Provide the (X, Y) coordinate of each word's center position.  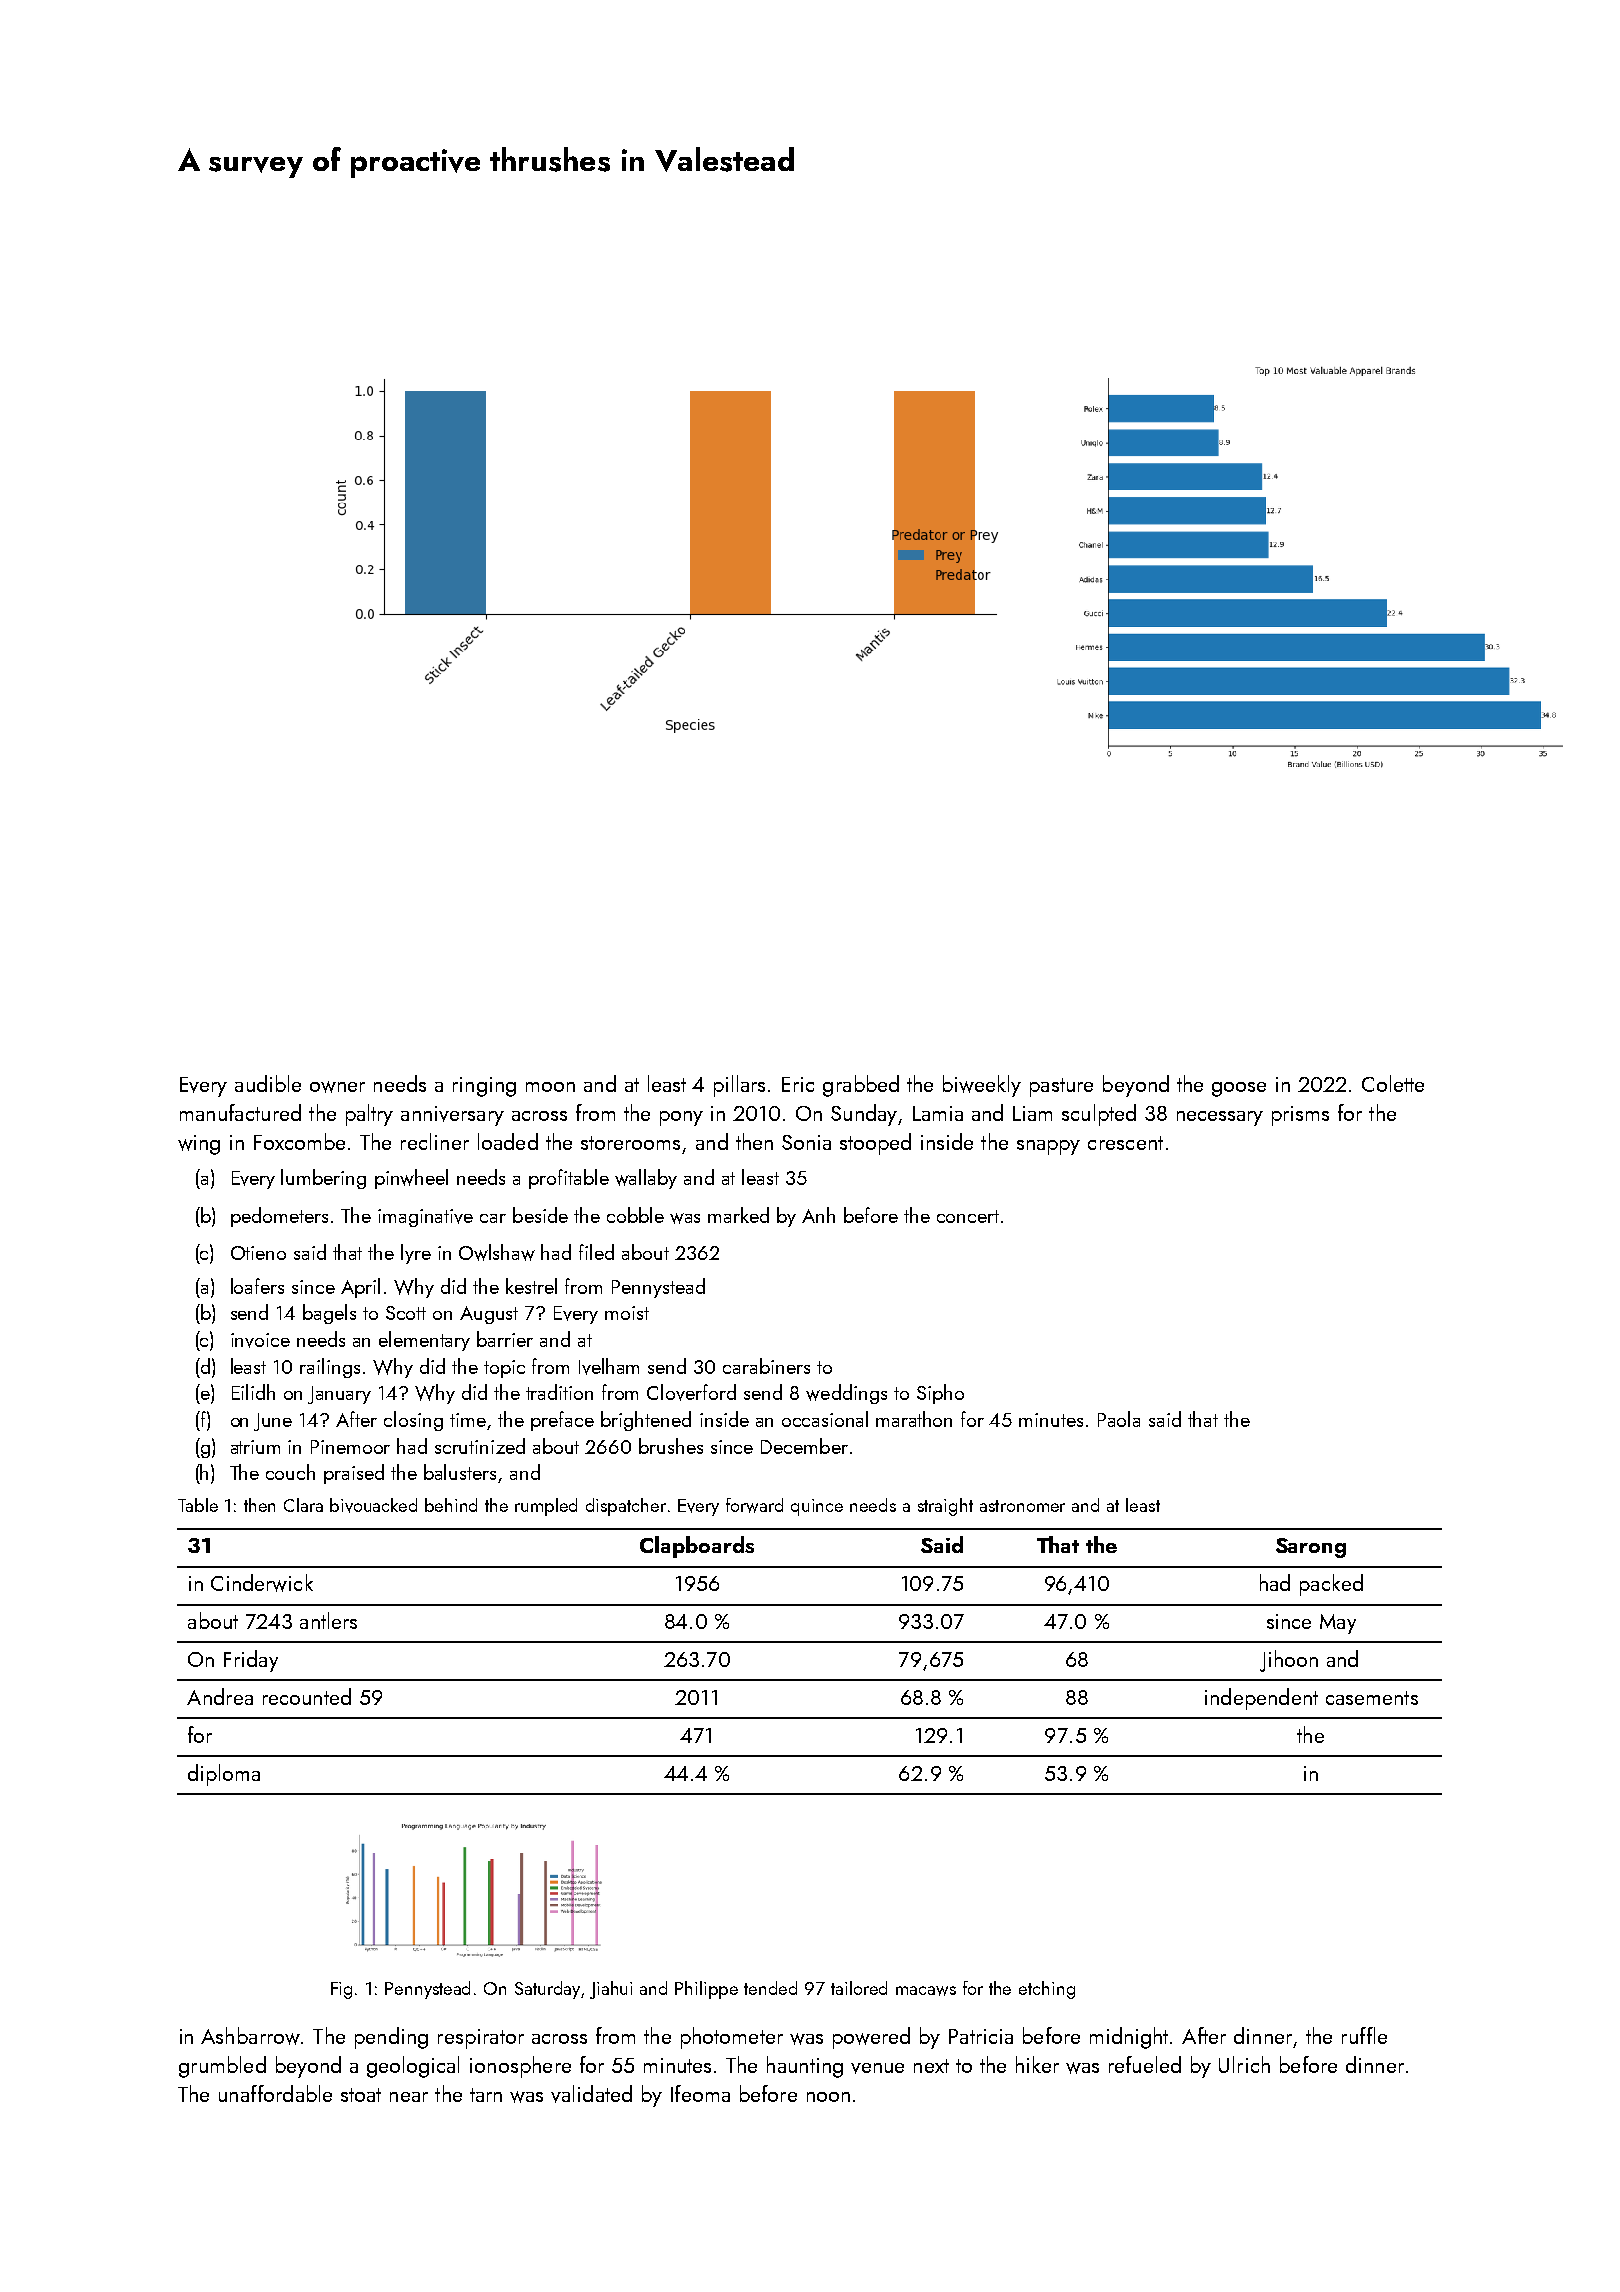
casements (1372, 1698)
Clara (303, 1505)
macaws (926, 1991)
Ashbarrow (250, 2036)
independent (1261, 1699)
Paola (1119, 1419)
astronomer (1022, 1506)
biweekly (982, 1086)
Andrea (220, 1696)
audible (268, 1083)
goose (1239, 1089)
